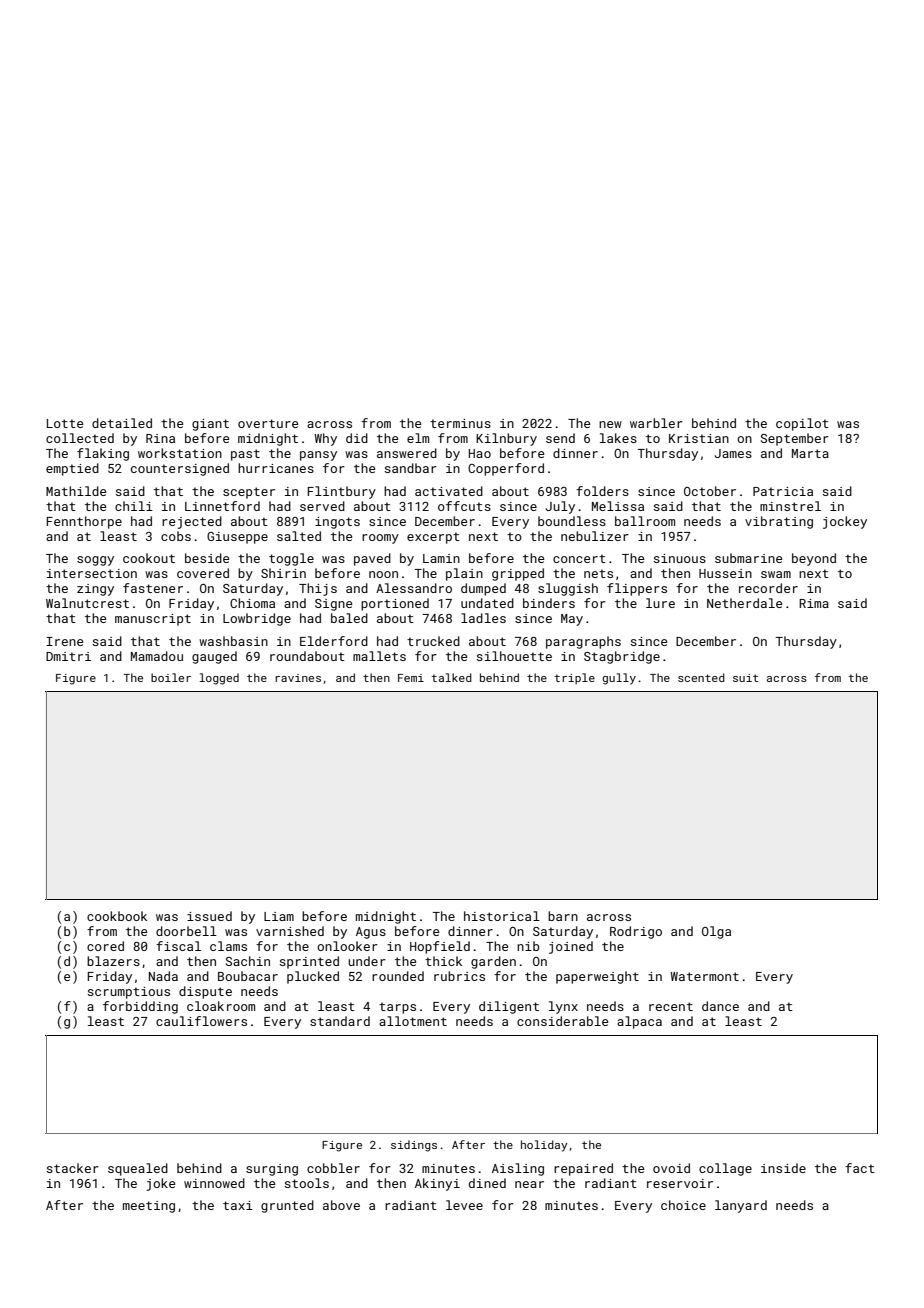  I want to click on Olga, so click(716, 932).
